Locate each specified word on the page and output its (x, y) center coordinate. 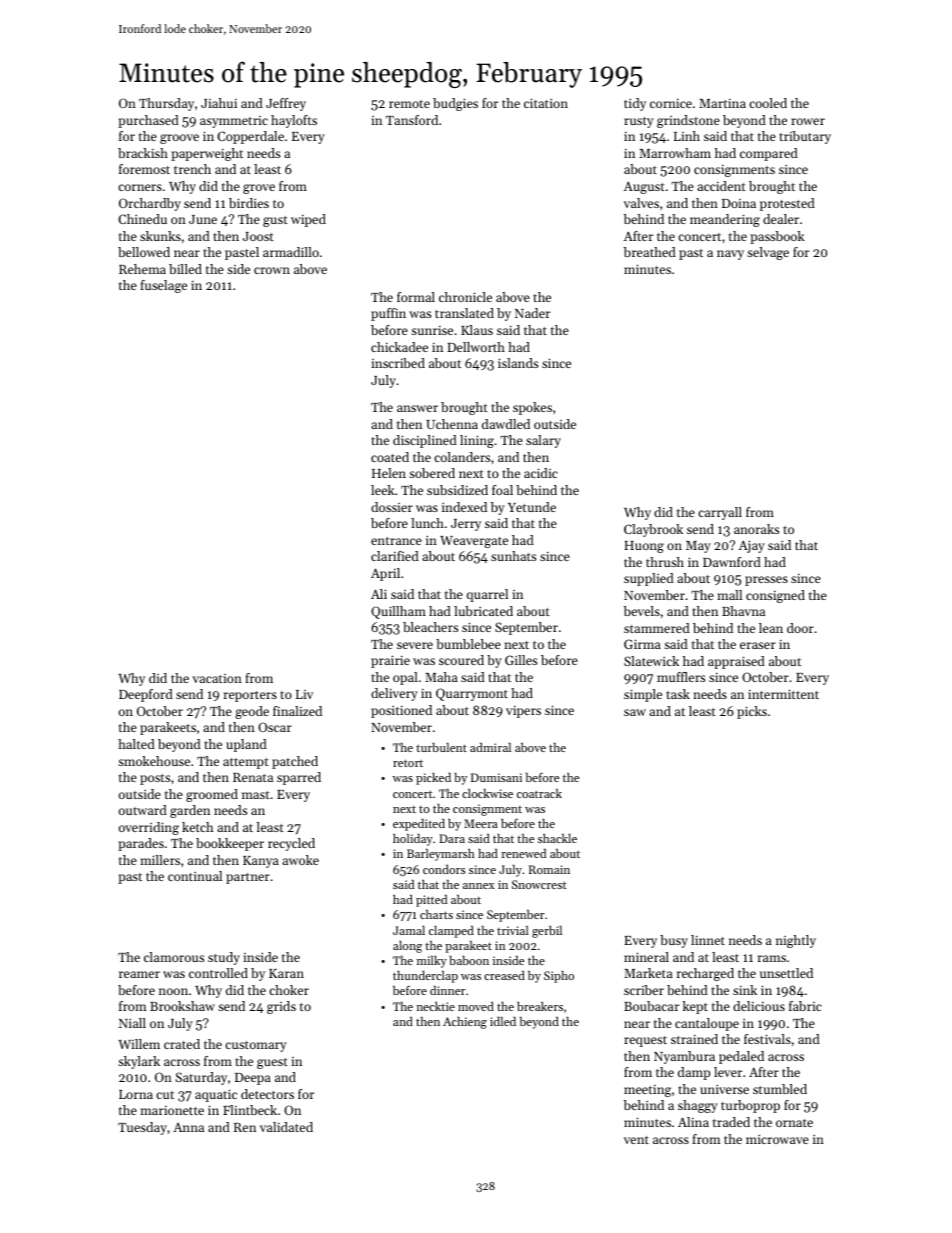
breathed (650, 252)
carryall (720, 513)
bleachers (430, 627)
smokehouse (154, 761)
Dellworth (476, 347)
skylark (139, 1062)
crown (272, 270)
